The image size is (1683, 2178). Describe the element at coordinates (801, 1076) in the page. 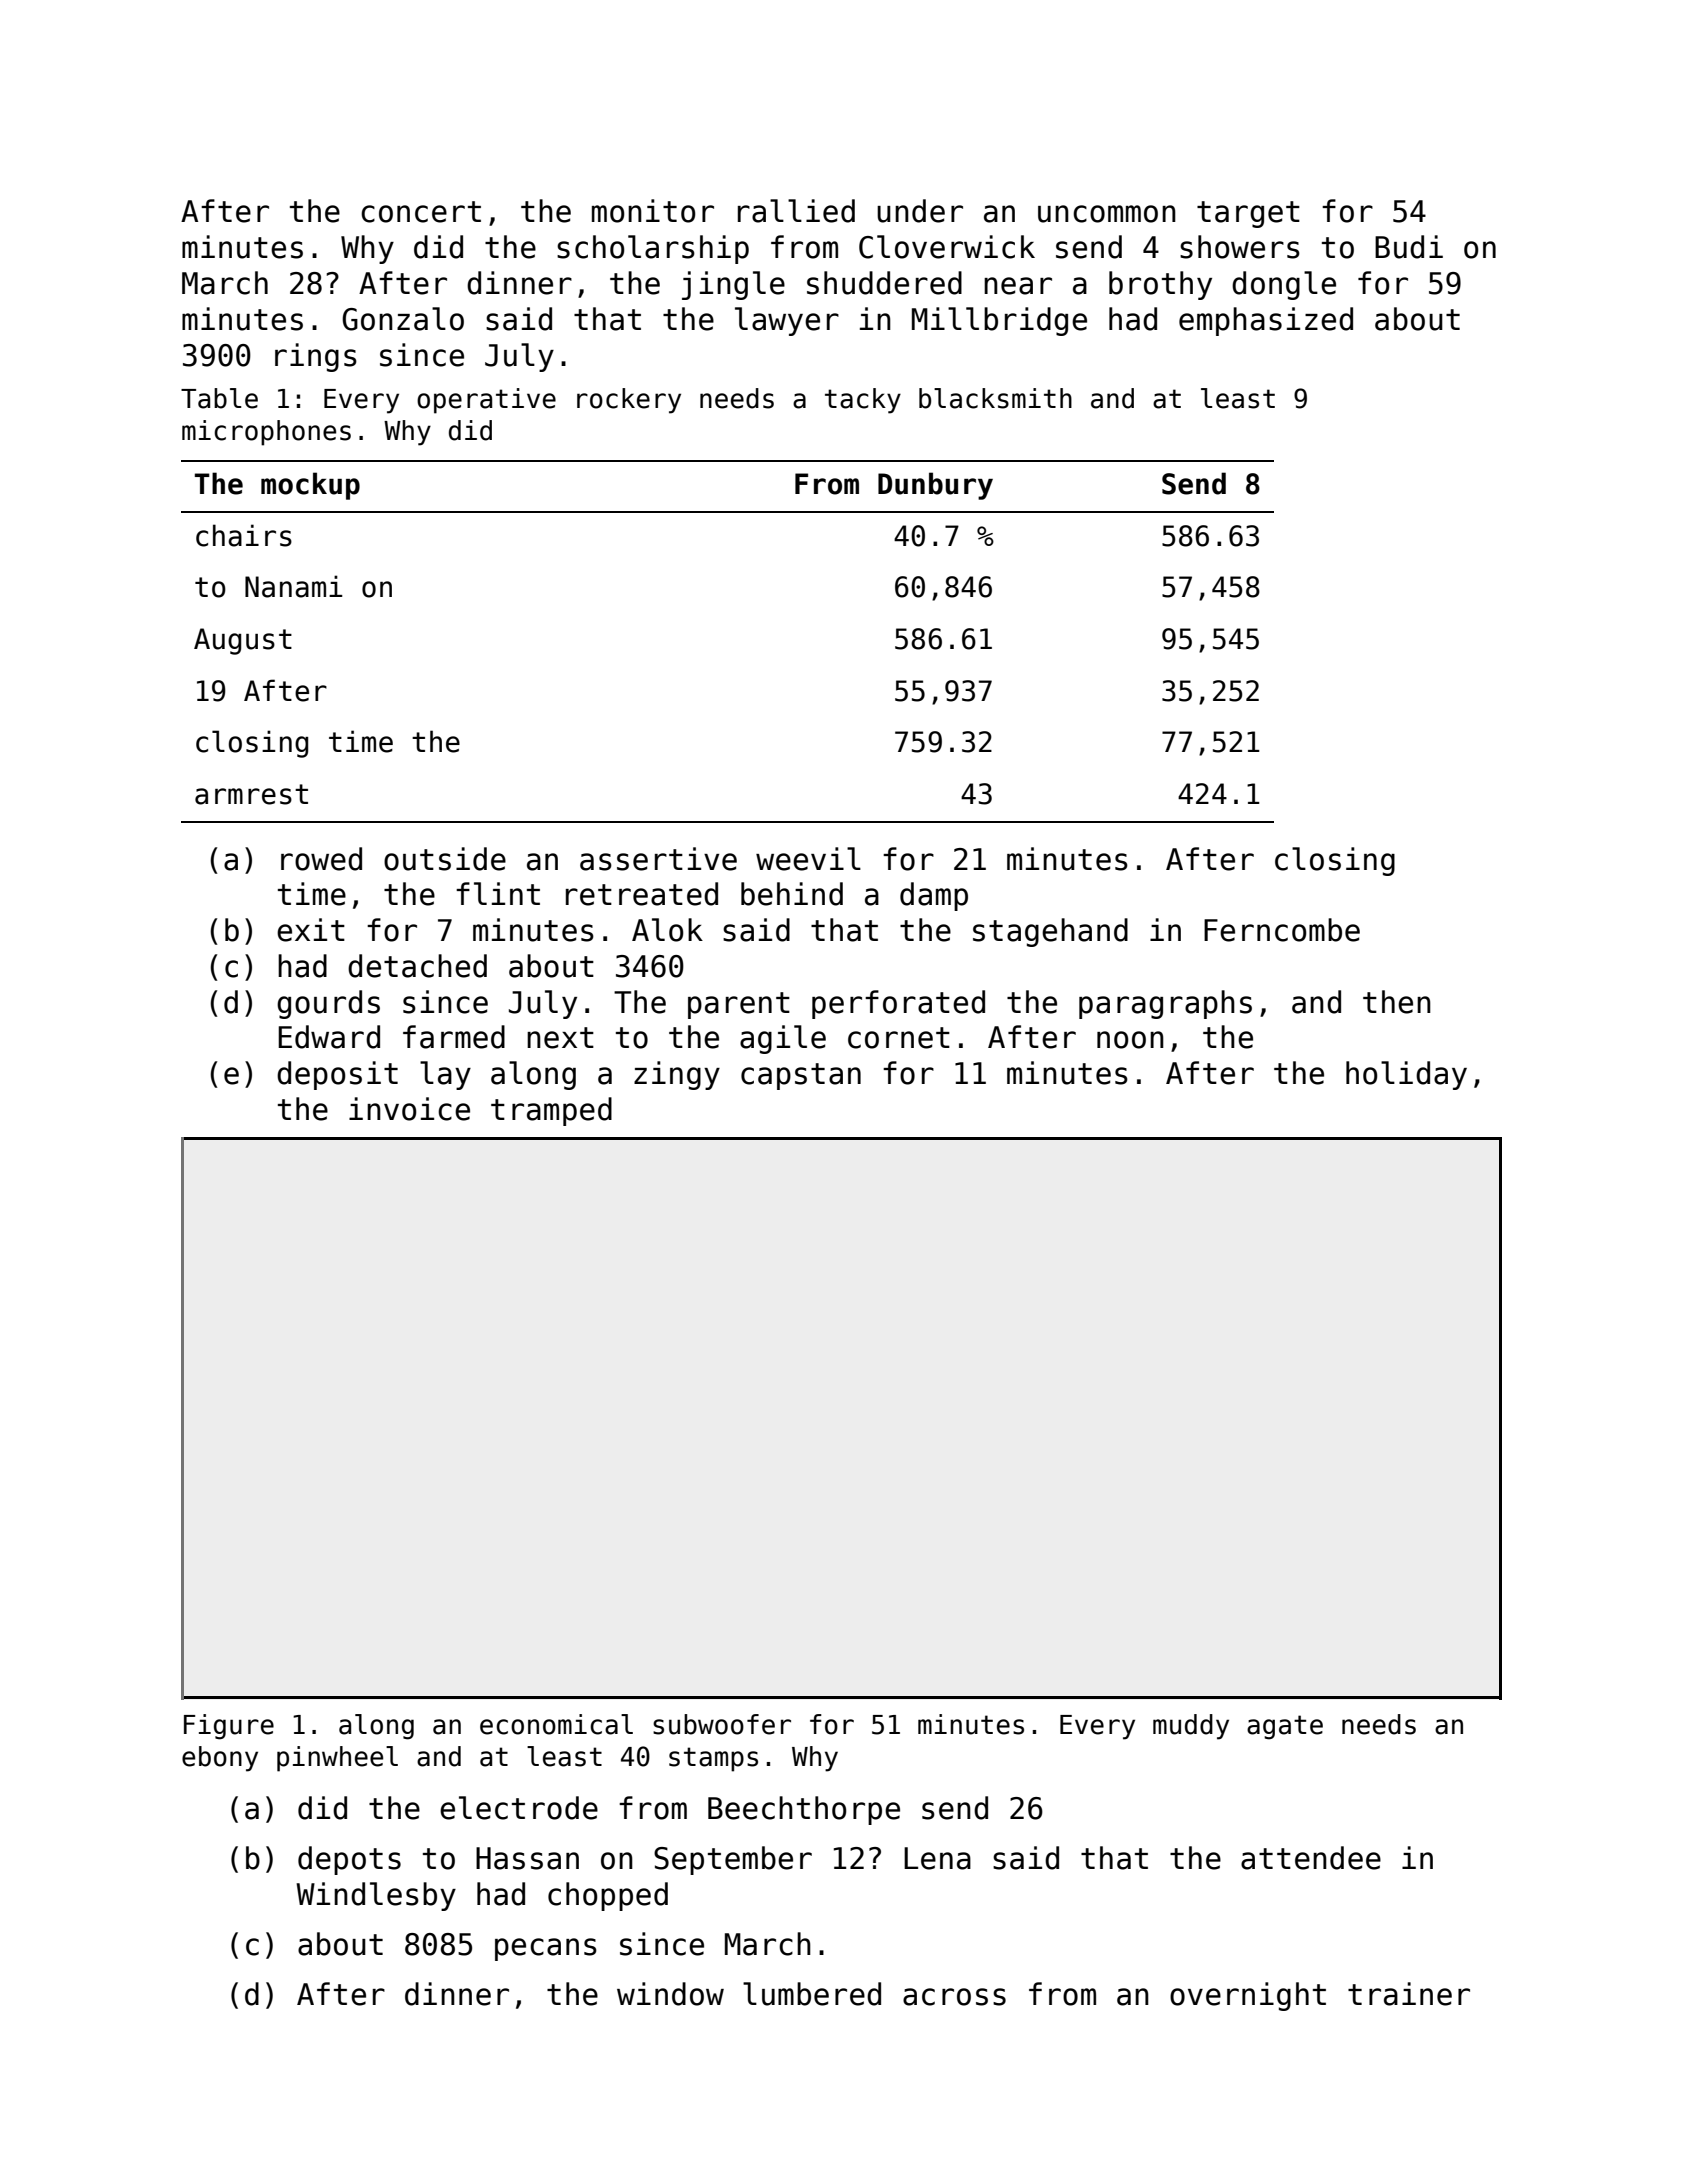

I see `capstan` at that location.
